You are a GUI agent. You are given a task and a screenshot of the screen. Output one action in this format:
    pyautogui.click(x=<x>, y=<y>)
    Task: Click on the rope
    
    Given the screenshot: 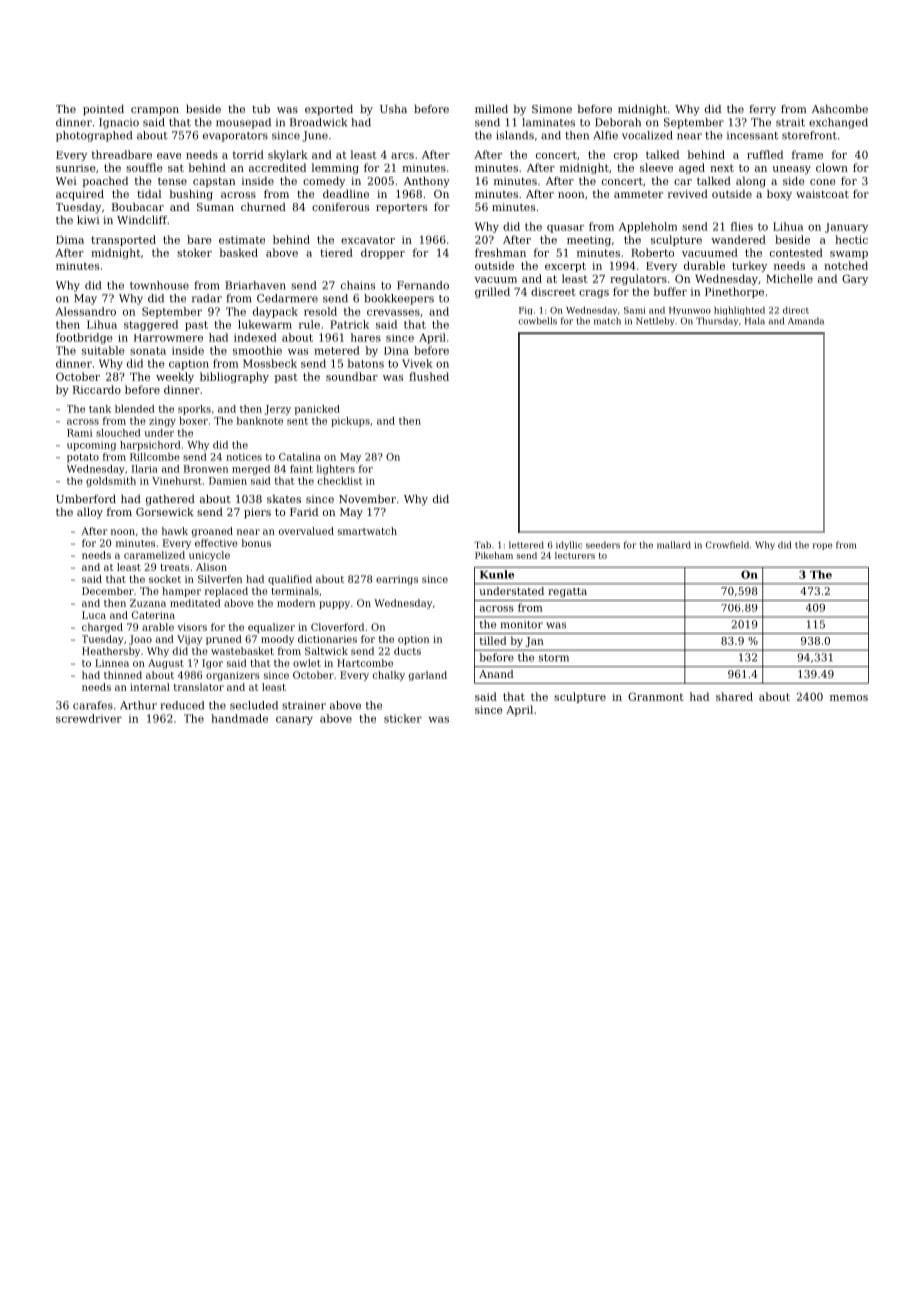 What is the action you would take?
    pyautogui.click(x=823, y=546)
